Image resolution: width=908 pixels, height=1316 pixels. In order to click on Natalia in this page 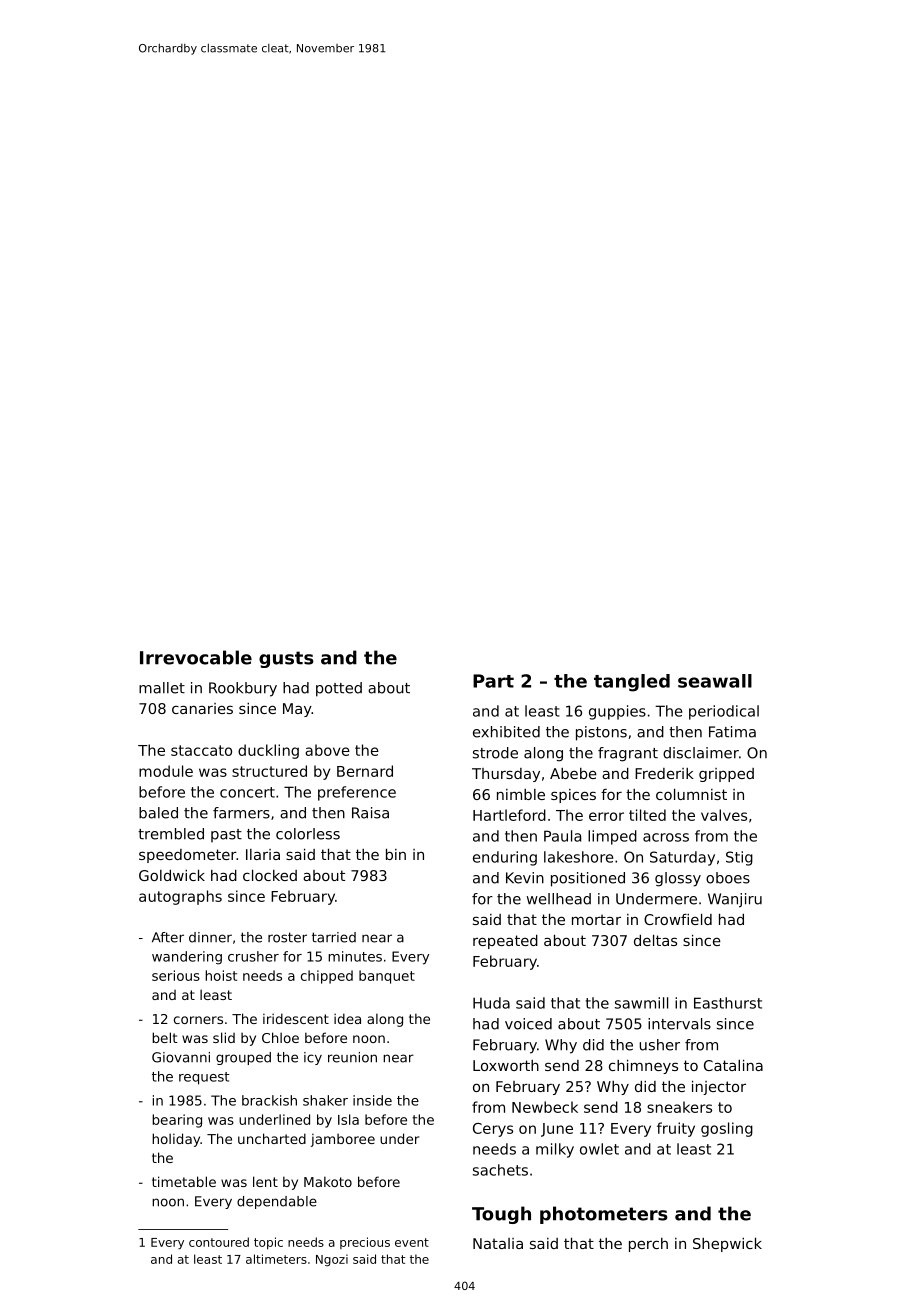, I will do `click(498, 1243)`.
